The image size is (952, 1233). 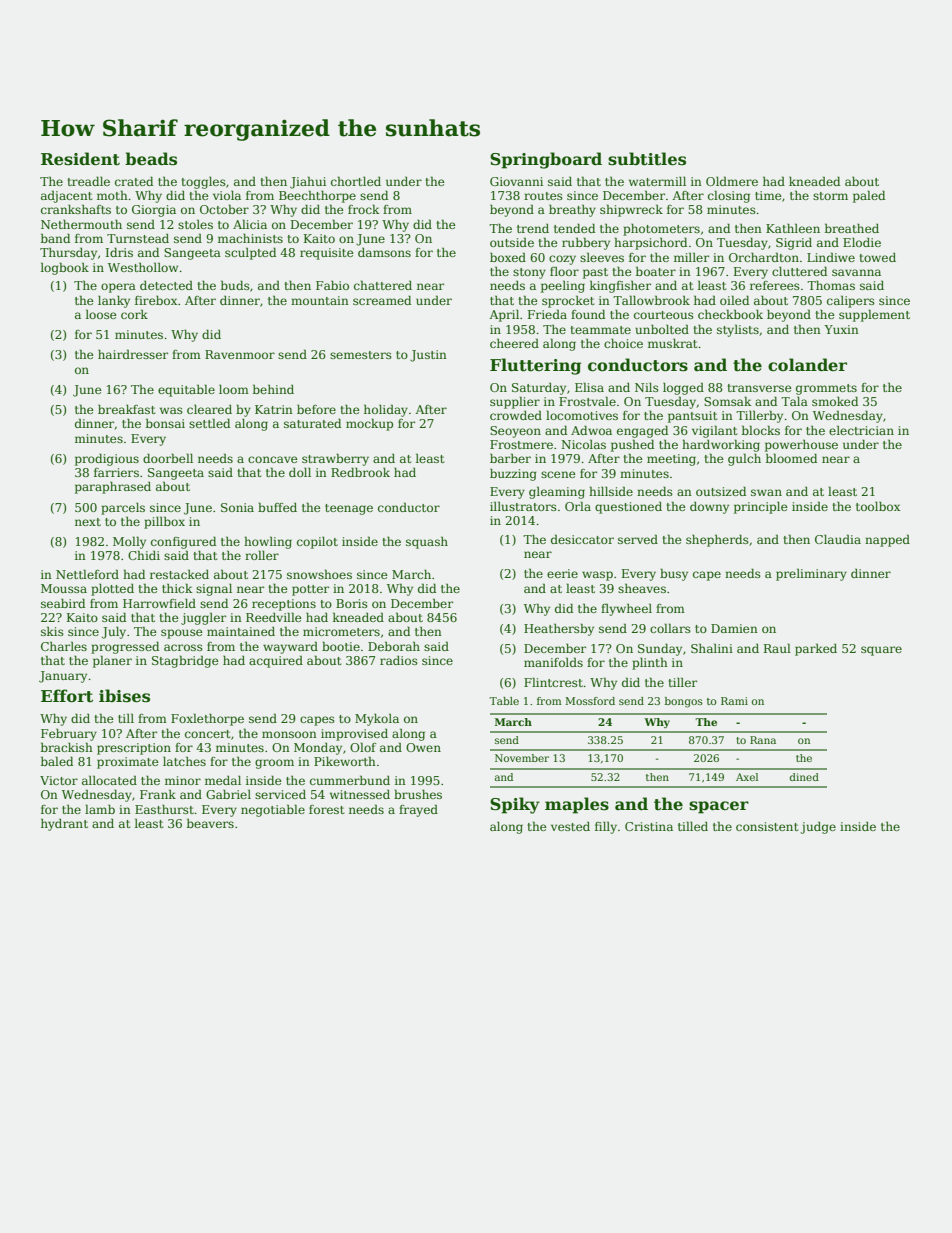 What do you see at coordinates (185, 661) in the screenshot?
I see `Stagbridge` at bounding box center [185, 661].
